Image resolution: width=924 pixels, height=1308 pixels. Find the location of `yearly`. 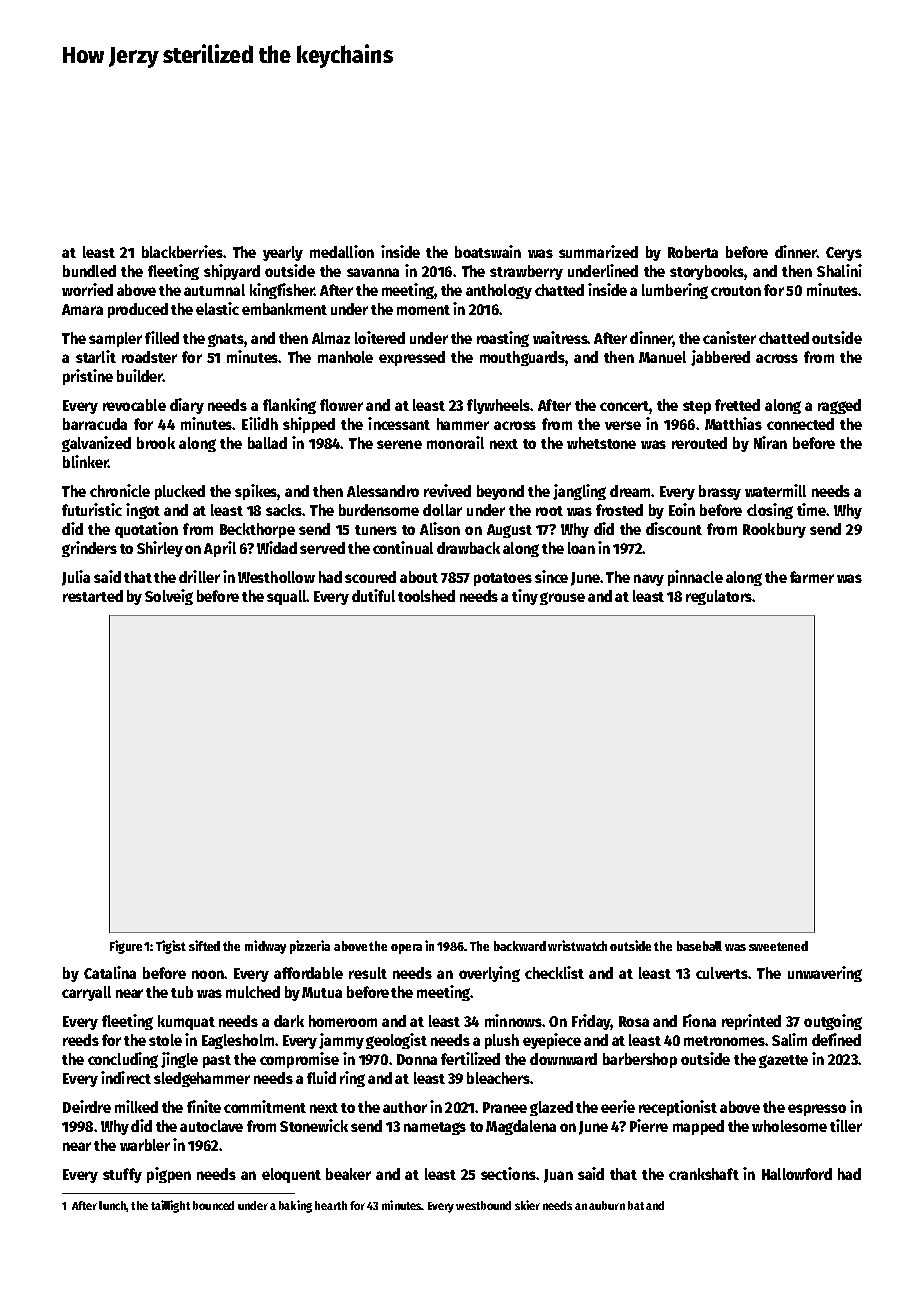

yearly is located at coordinates (283, 253).
